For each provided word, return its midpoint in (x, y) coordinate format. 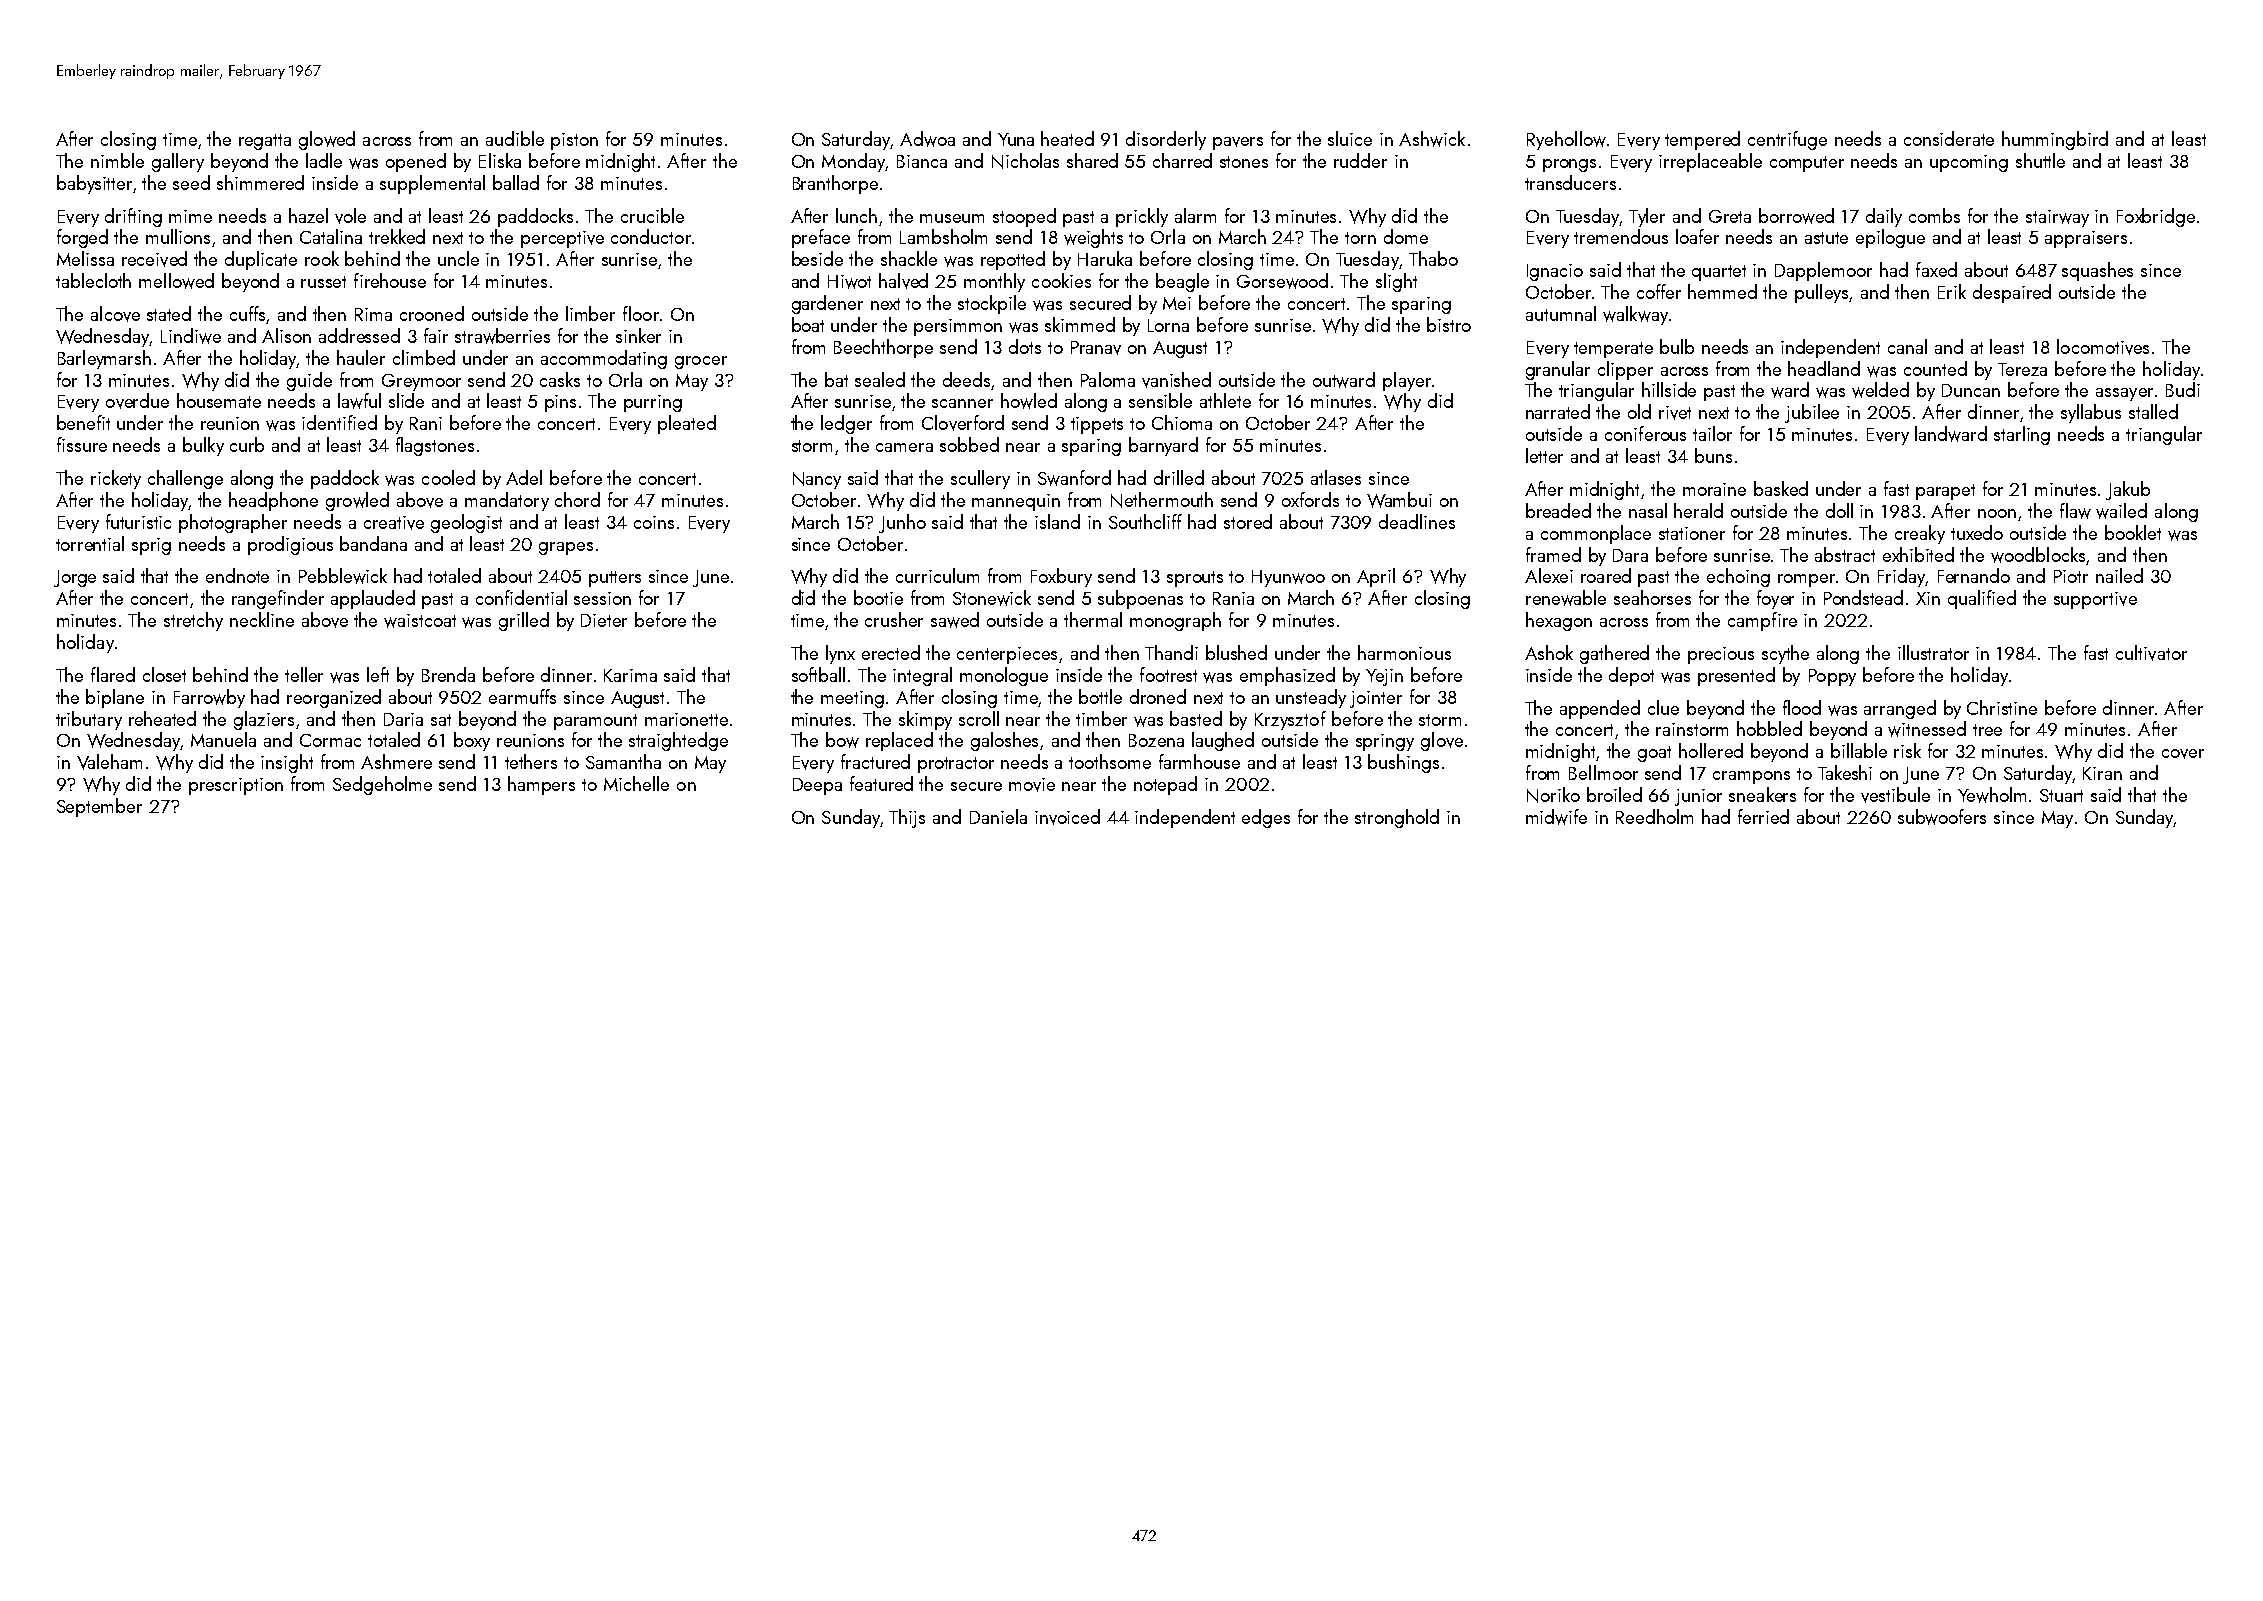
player (1407, 381)
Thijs (907, 818)
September (99, 807)
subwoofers (1942, 817)
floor (641, 313)
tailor (1712, 433)
